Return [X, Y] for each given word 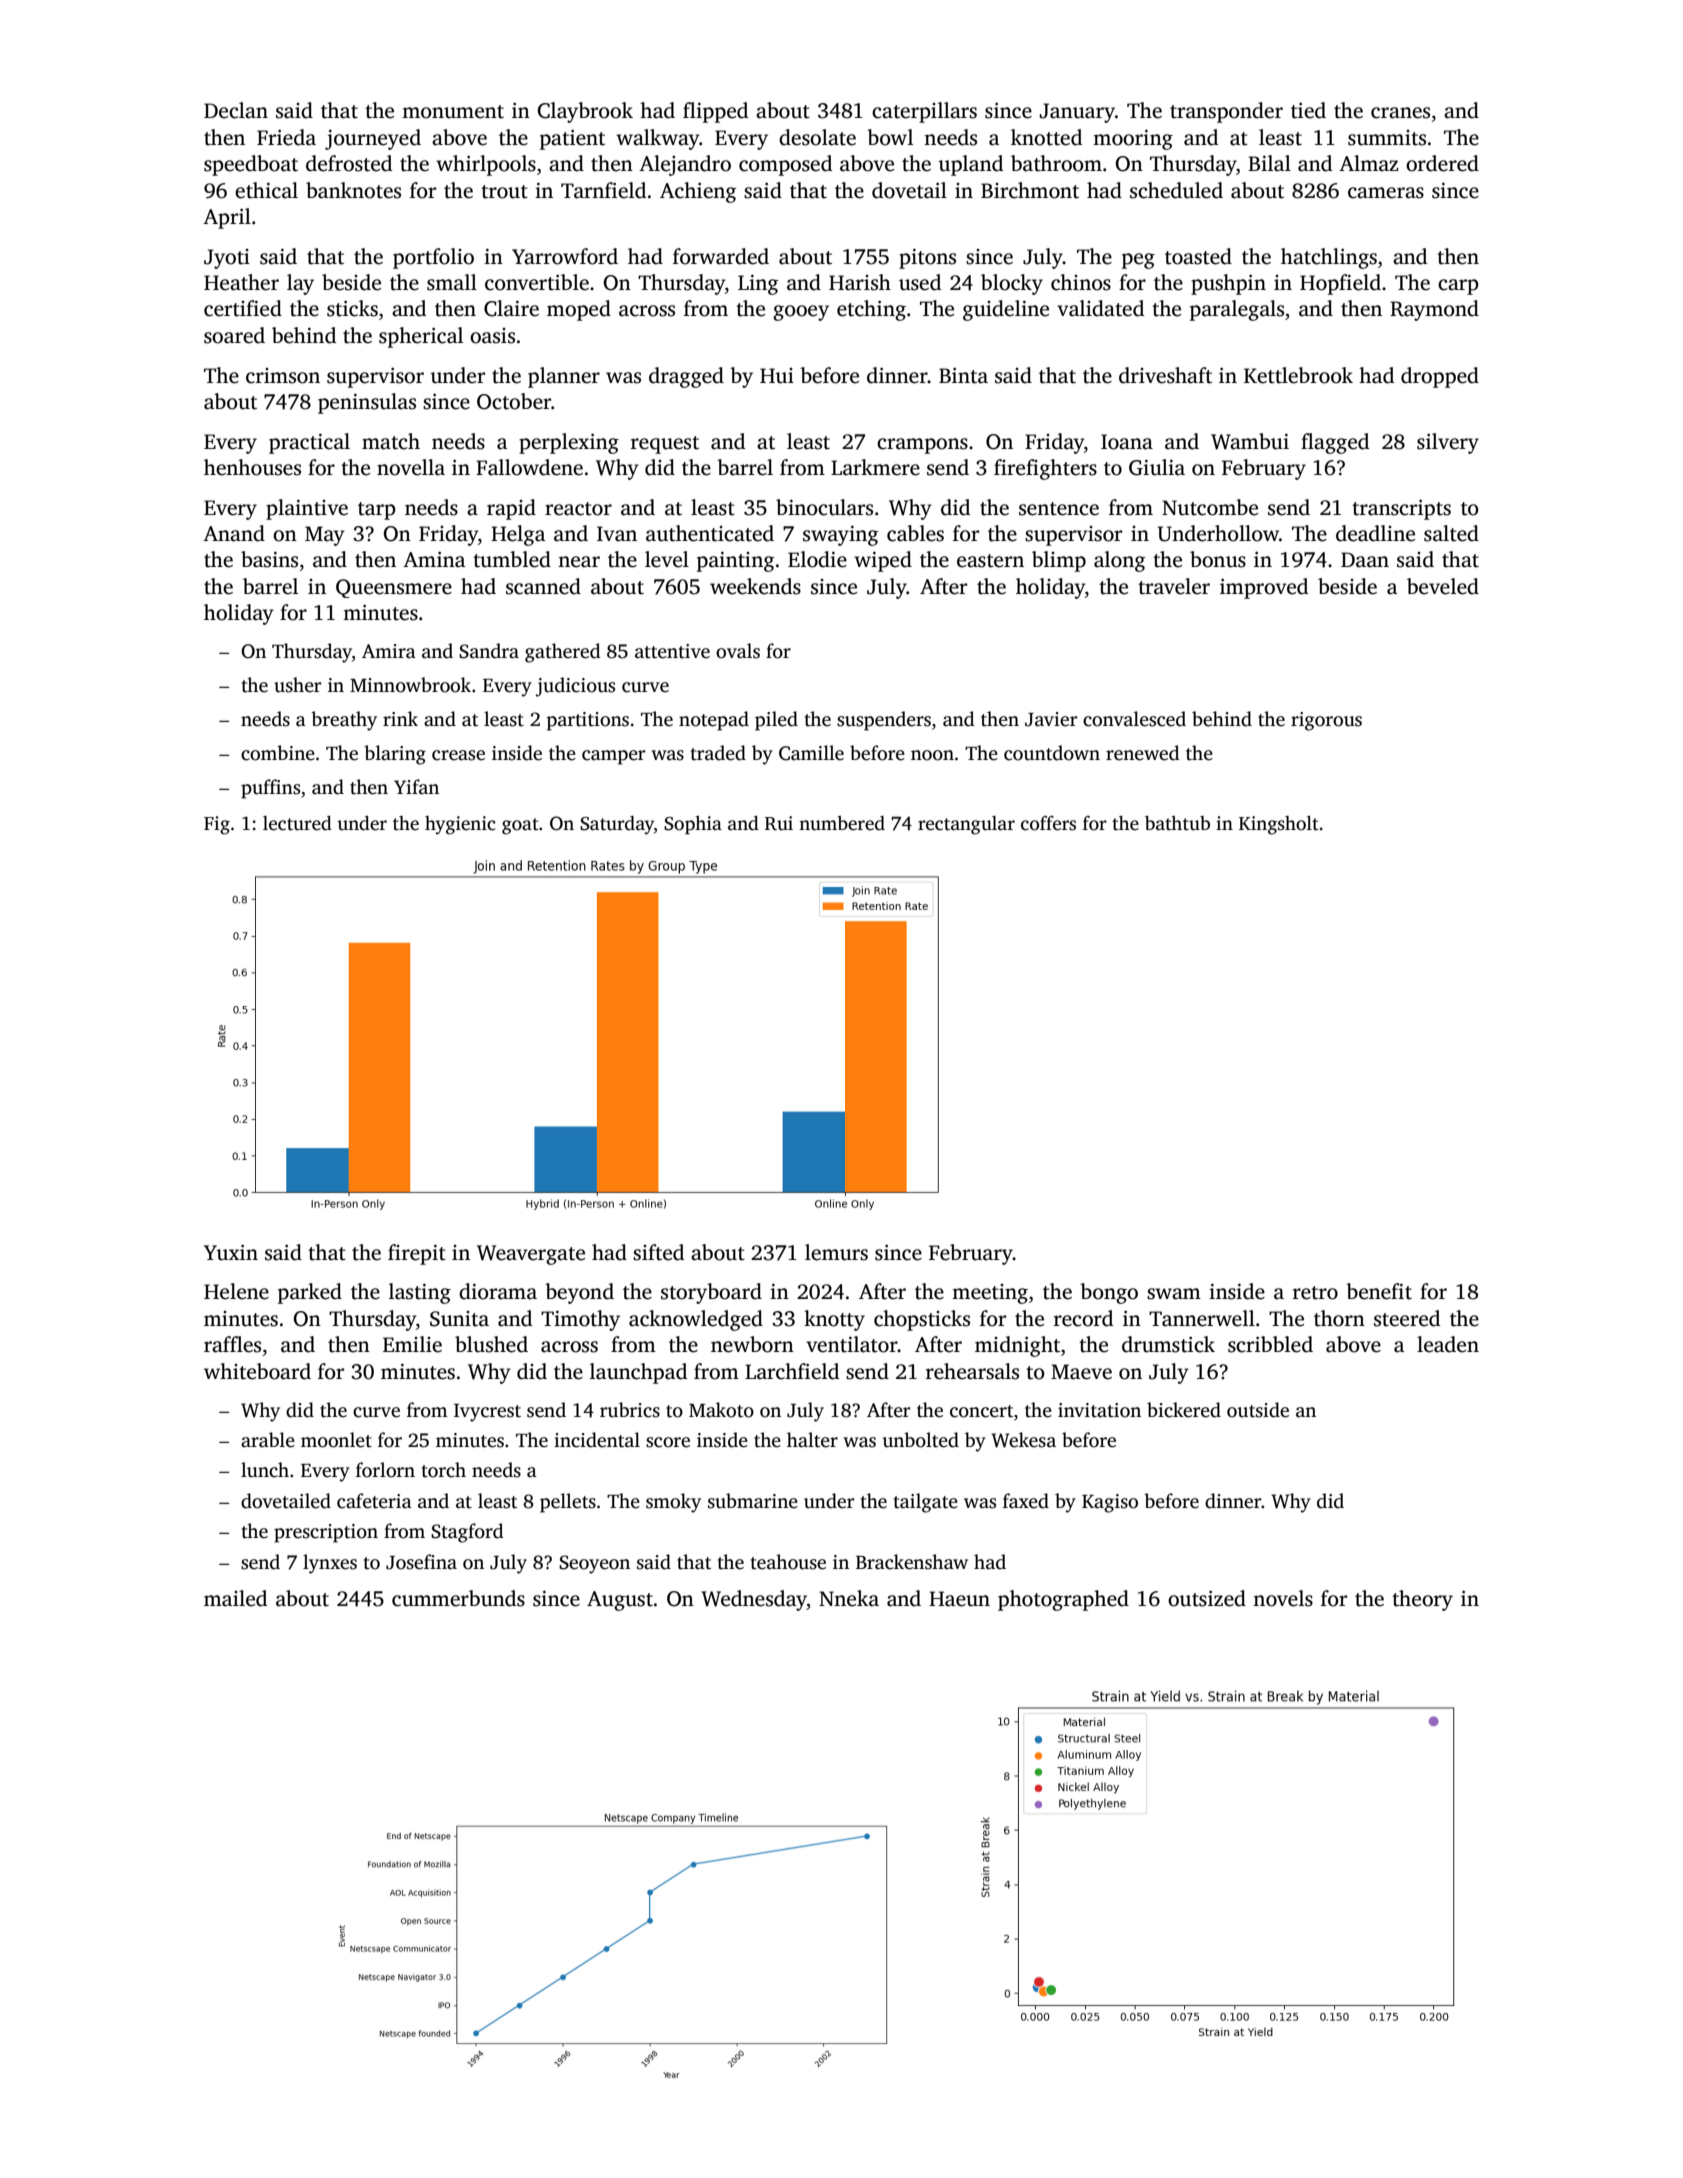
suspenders [884, 721]
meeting [990, 1294]
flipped [715, 112]
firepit [417, 1254]
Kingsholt [1279, 825]
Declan [236, 110]
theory [1422, 1600]
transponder [1226, 112]
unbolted [920, 1440]
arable [268, 1440]
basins [269, 559]
